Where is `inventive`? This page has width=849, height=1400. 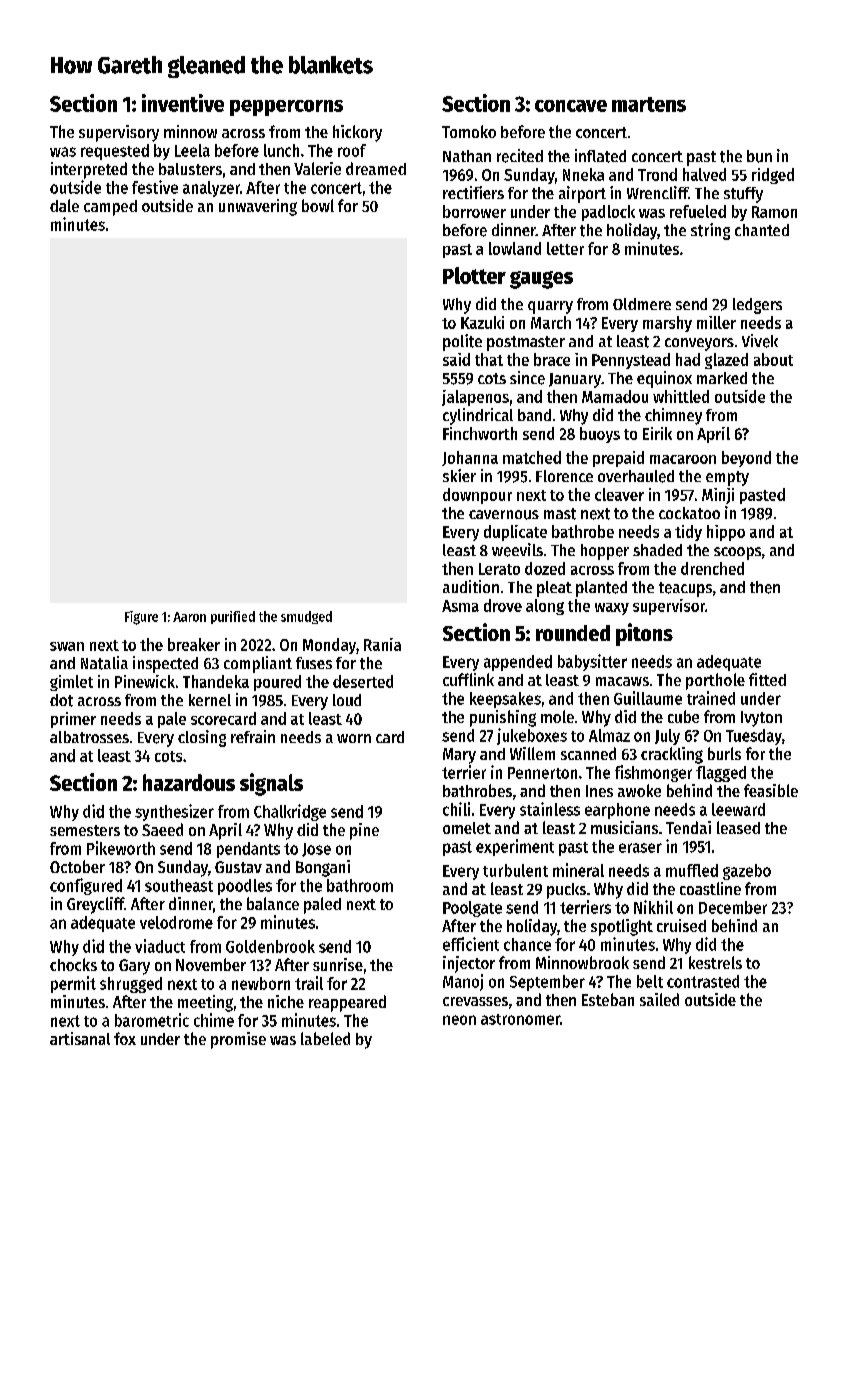 inventive is located at coordinates (183, 103).
